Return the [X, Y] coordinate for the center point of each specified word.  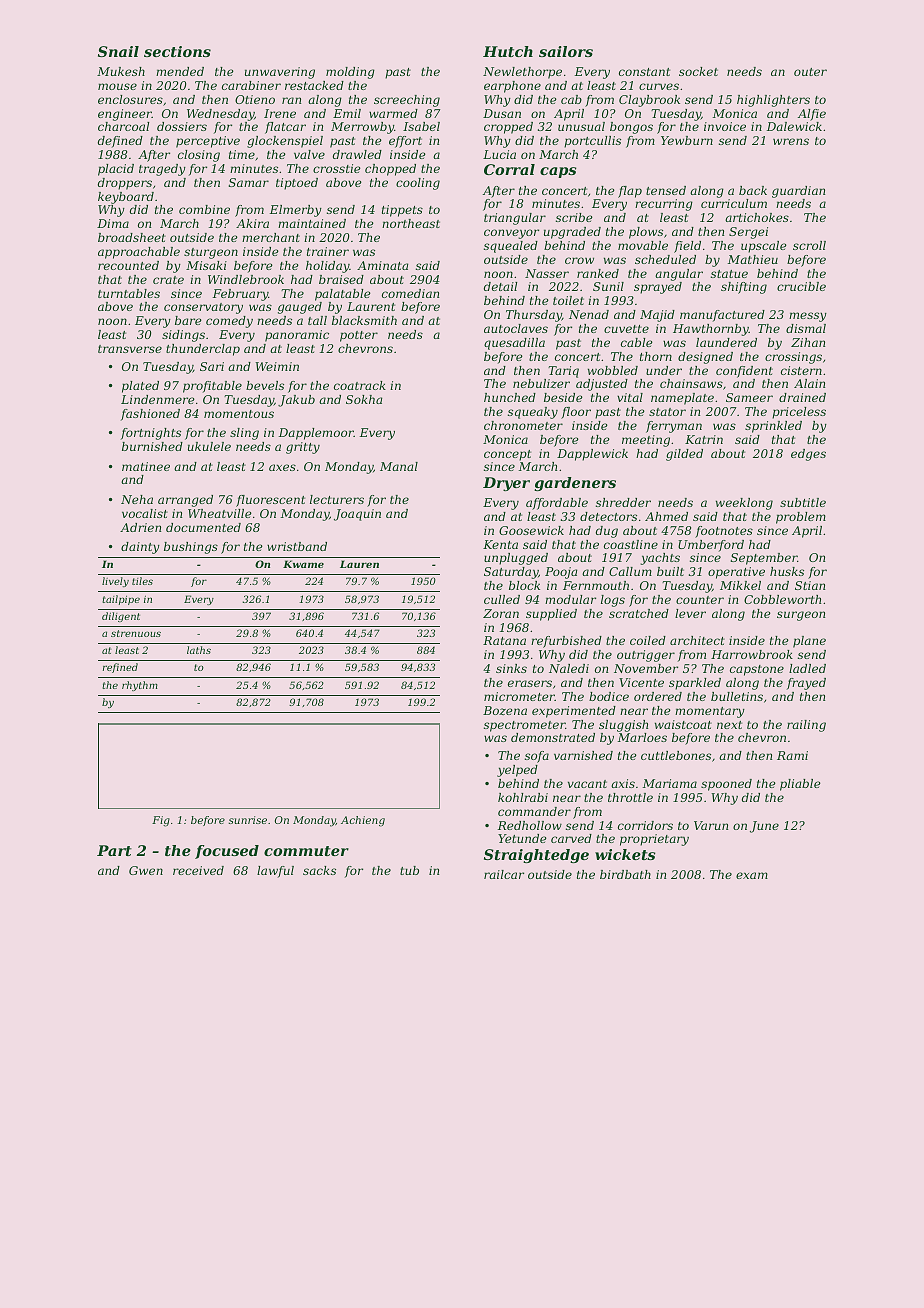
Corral [509, 169]
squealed [511, 247]
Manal [399, 466]
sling [244, 434]
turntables [129, 293]
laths [199, 650]
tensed [666, 190]
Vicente [641, 682]
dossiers [182, 126]
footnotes [724, 532]
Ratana [504, 640]
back [753, 190]
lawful [275, 872]
